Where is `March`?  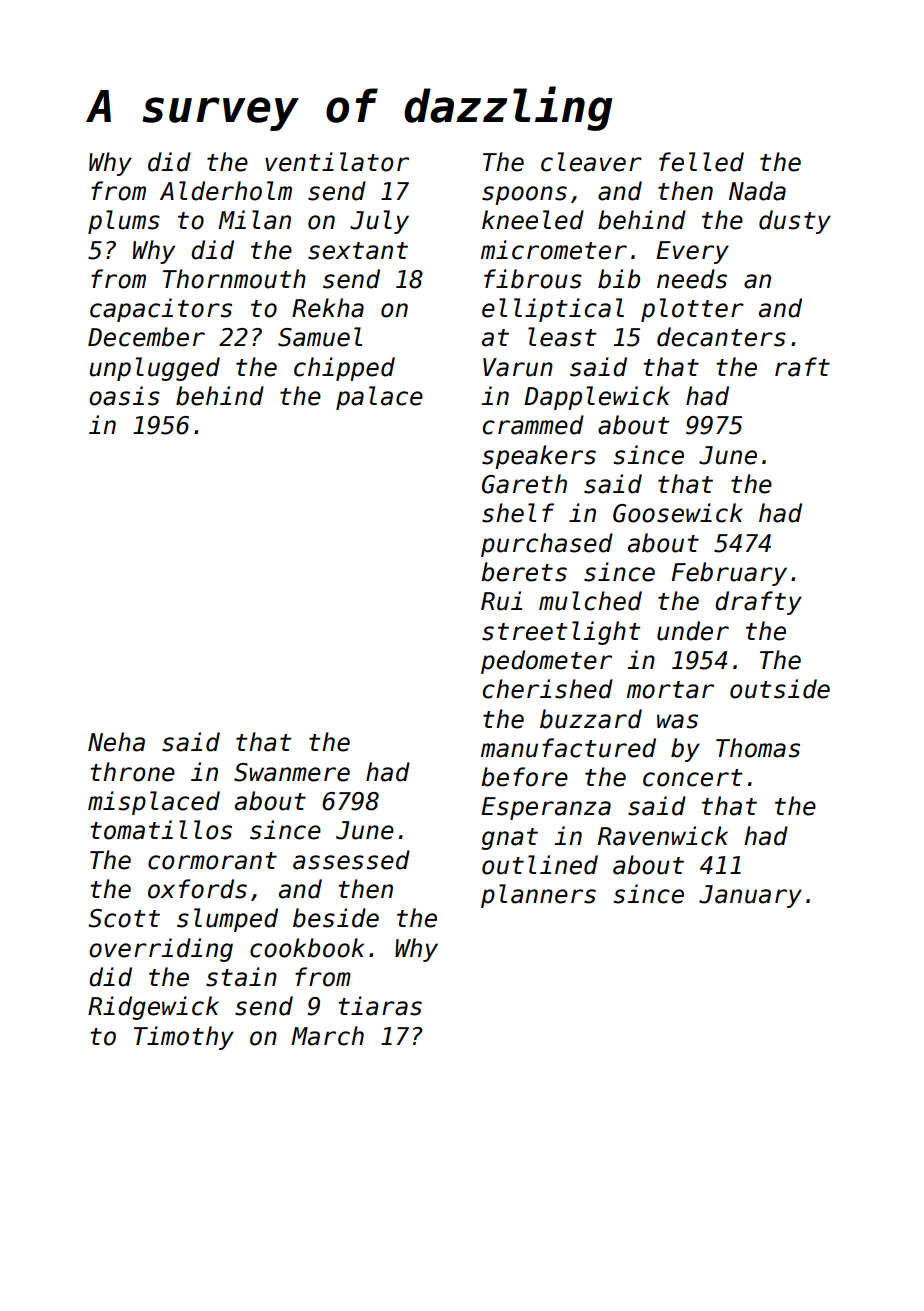
March is located at coordinates (327, 1036).
